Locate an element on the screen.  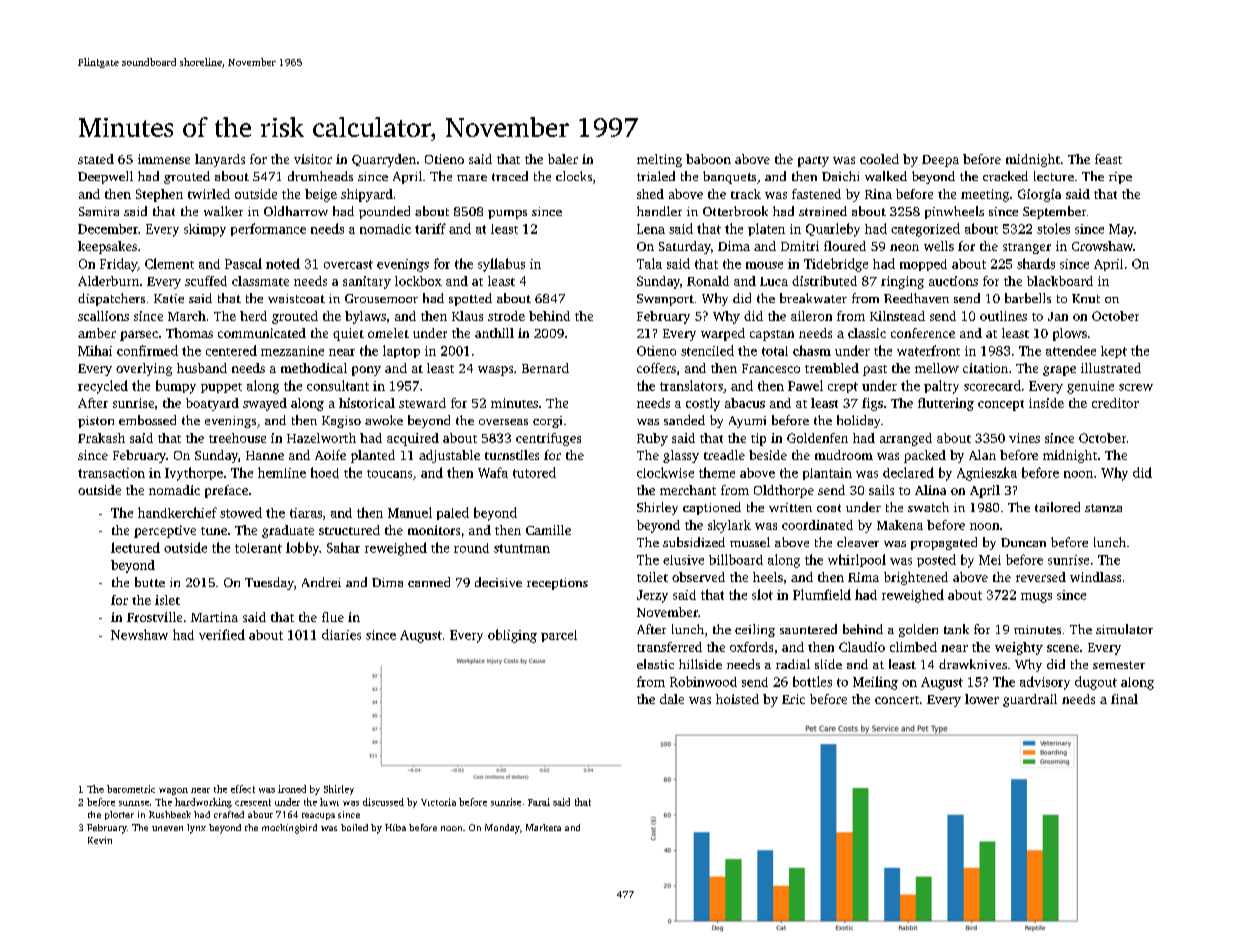
scene is located at coordinates (1063, 648).
